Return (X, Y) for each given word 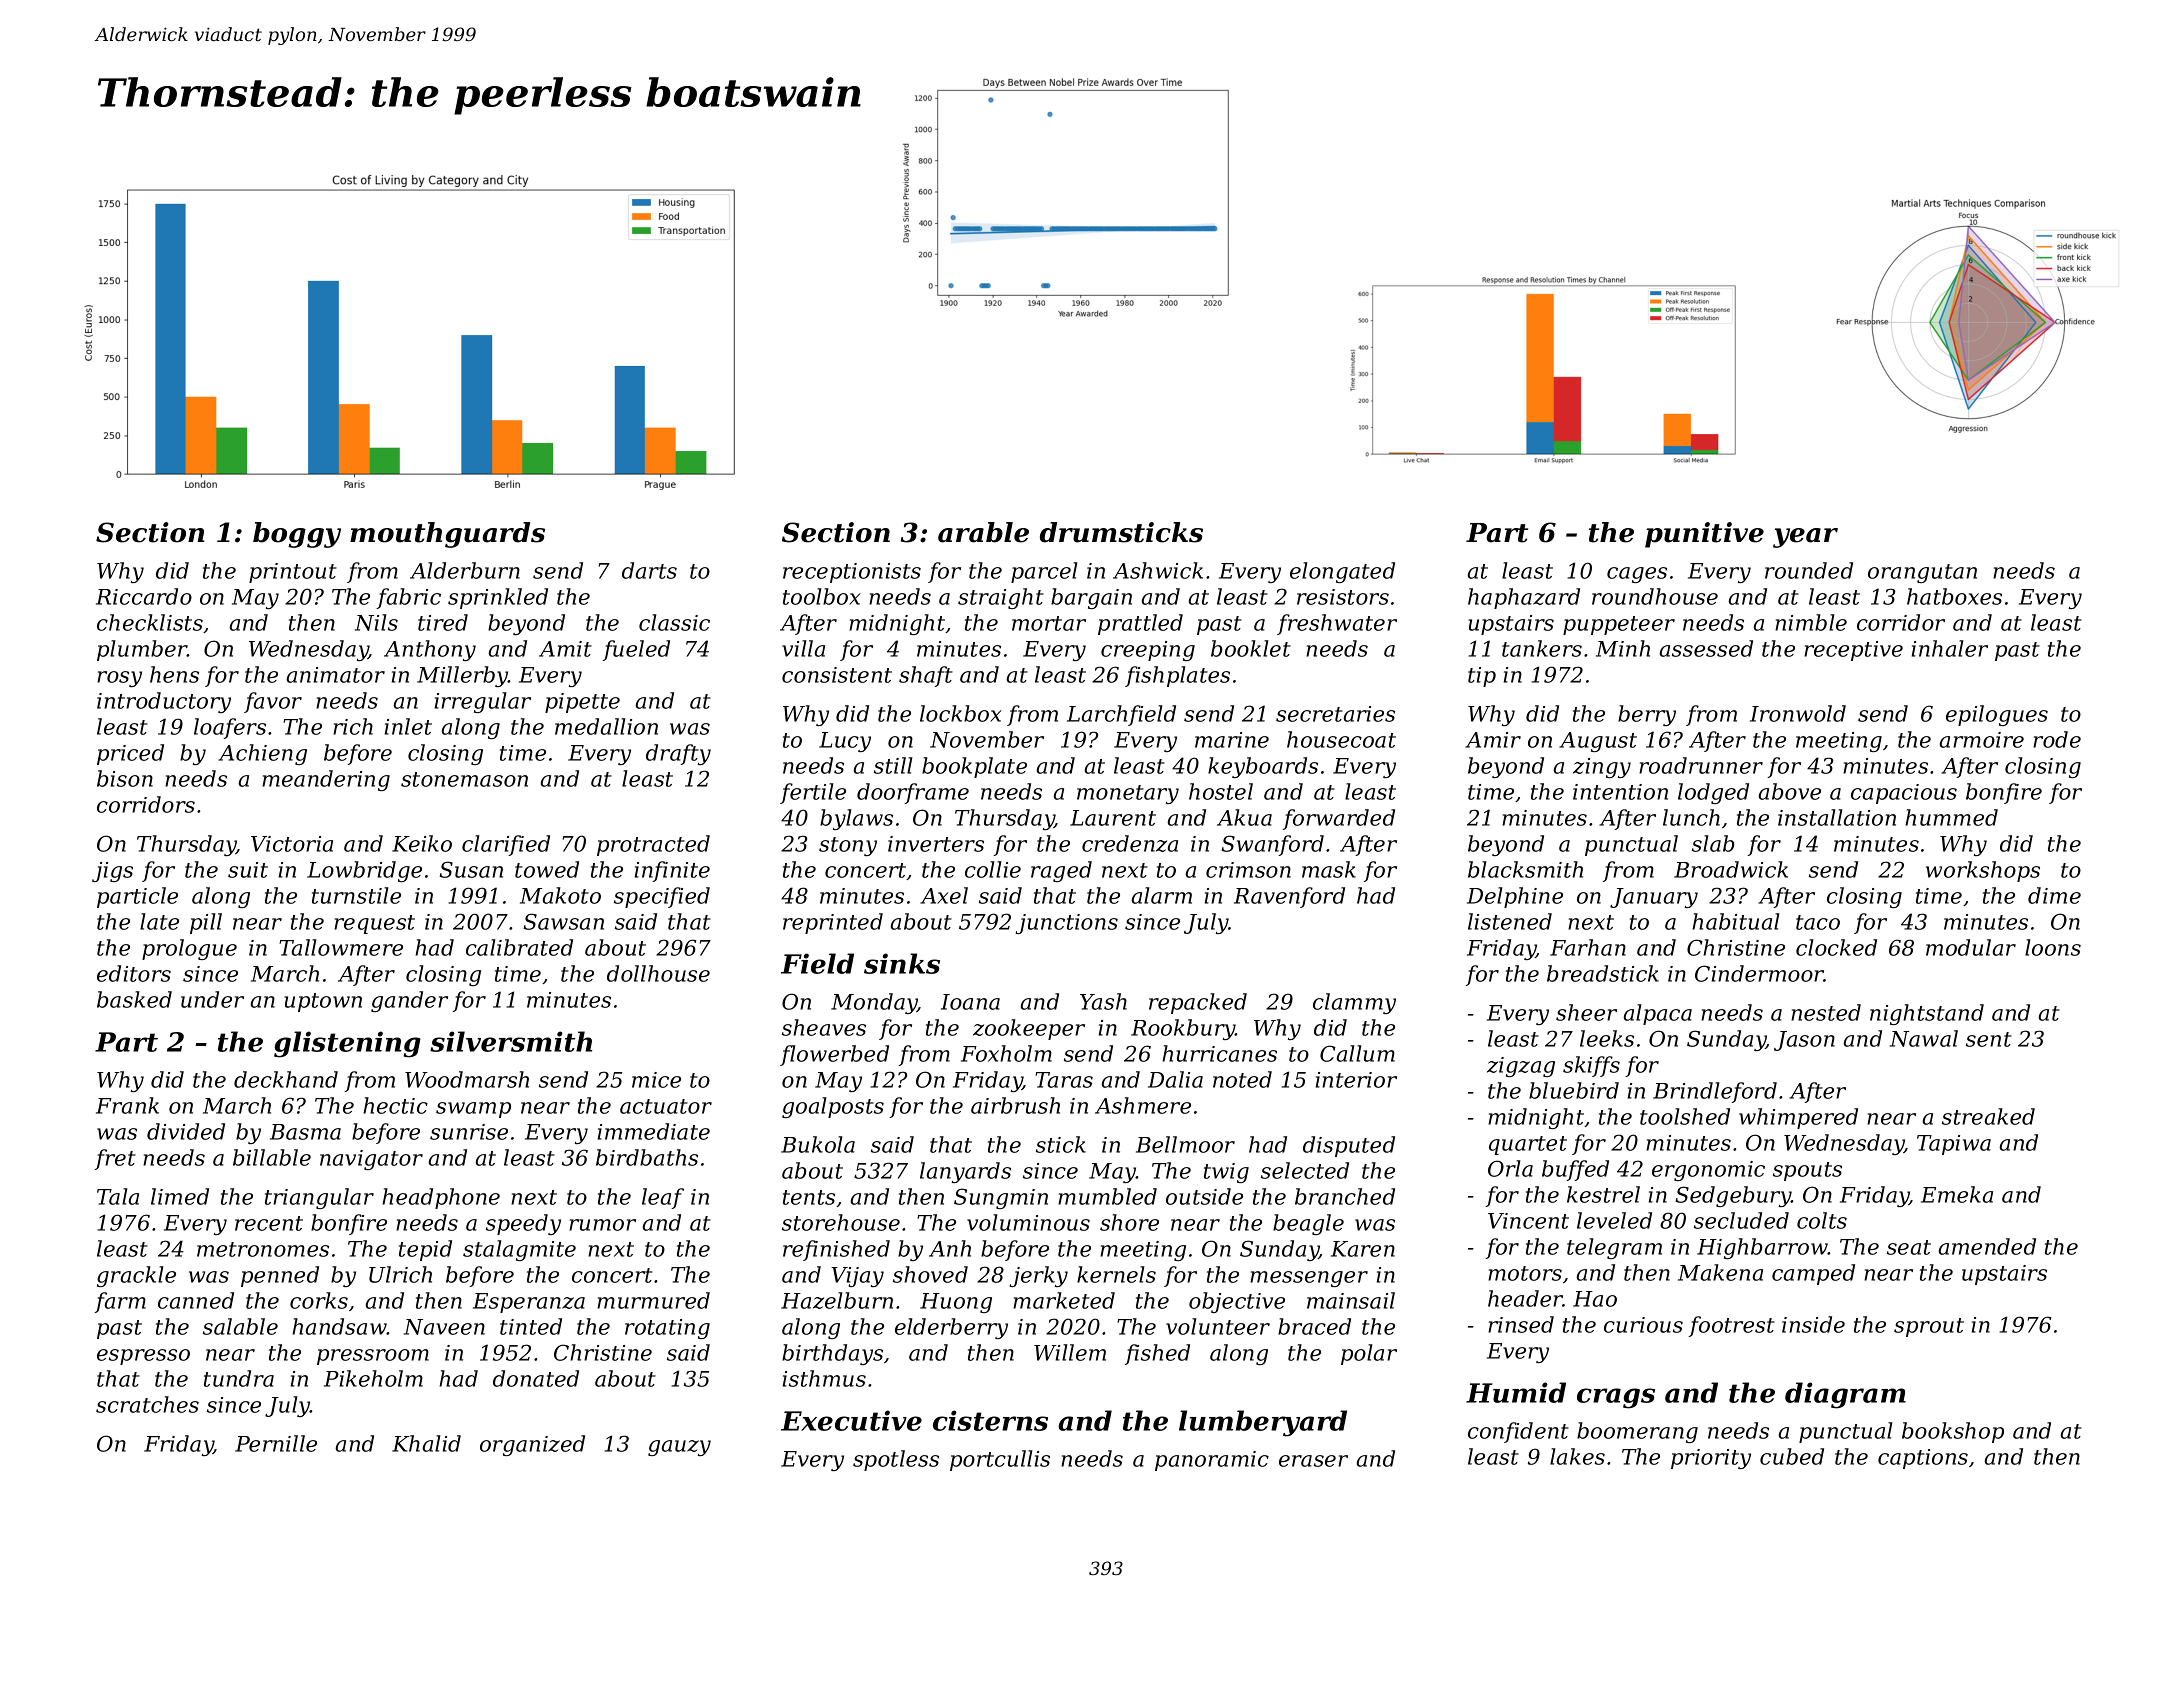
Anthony (430, 650)
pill (206, 923)
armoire (1981, 740)
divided (186, 1131)
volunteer (1218, 1326)
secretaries (1335, 714)
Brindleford (1715, 1092)
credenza (1130, 843)
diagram (1845, 1395)
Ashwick (1158, 570)
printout (293, 573)
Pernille (276, 1443)
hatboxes (1954, 596)
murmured (653, 1300)
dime (2054, 895)
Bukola (818, 1144)
